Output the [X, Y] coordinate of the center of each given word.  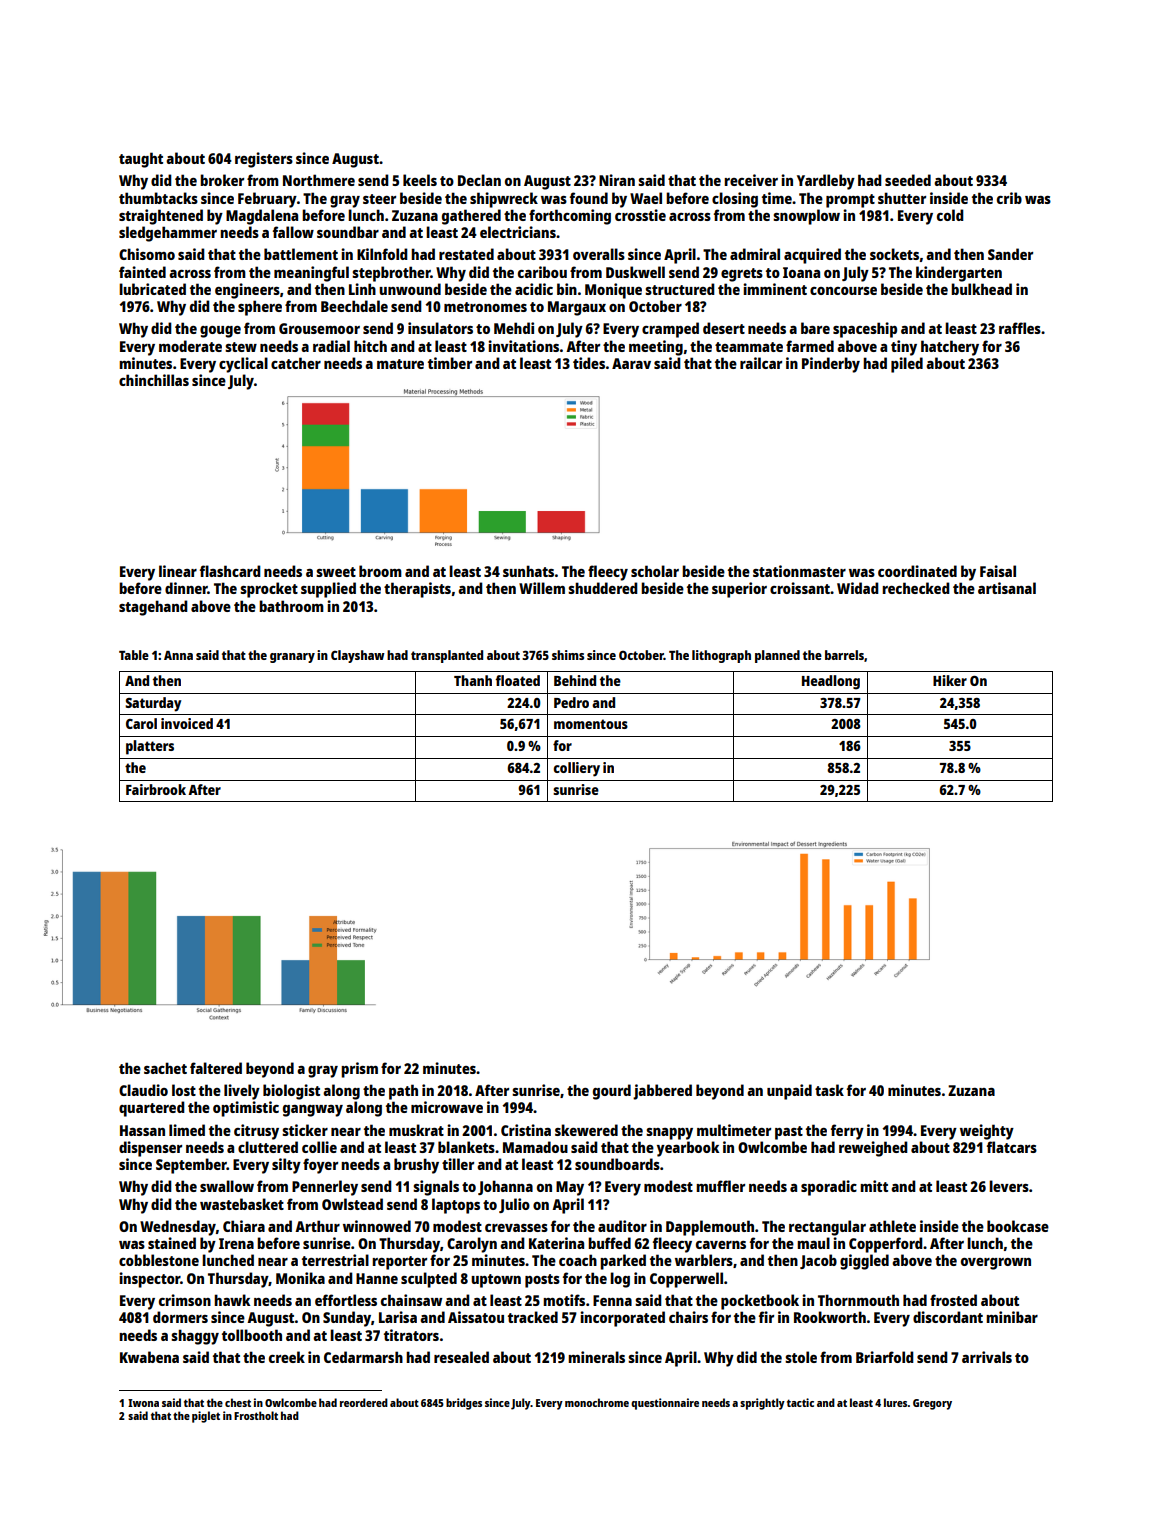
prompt [850, 201]
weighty [987, 1132]
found [589, 198]
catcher [296, 363]
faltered [216, 1068]
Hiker [950, 680]
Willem [542, 588]
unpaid [789, 1092]
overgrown [996, 1264]
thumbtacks [158, 198]
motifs [564, 1300]
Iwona [143, 1403]
